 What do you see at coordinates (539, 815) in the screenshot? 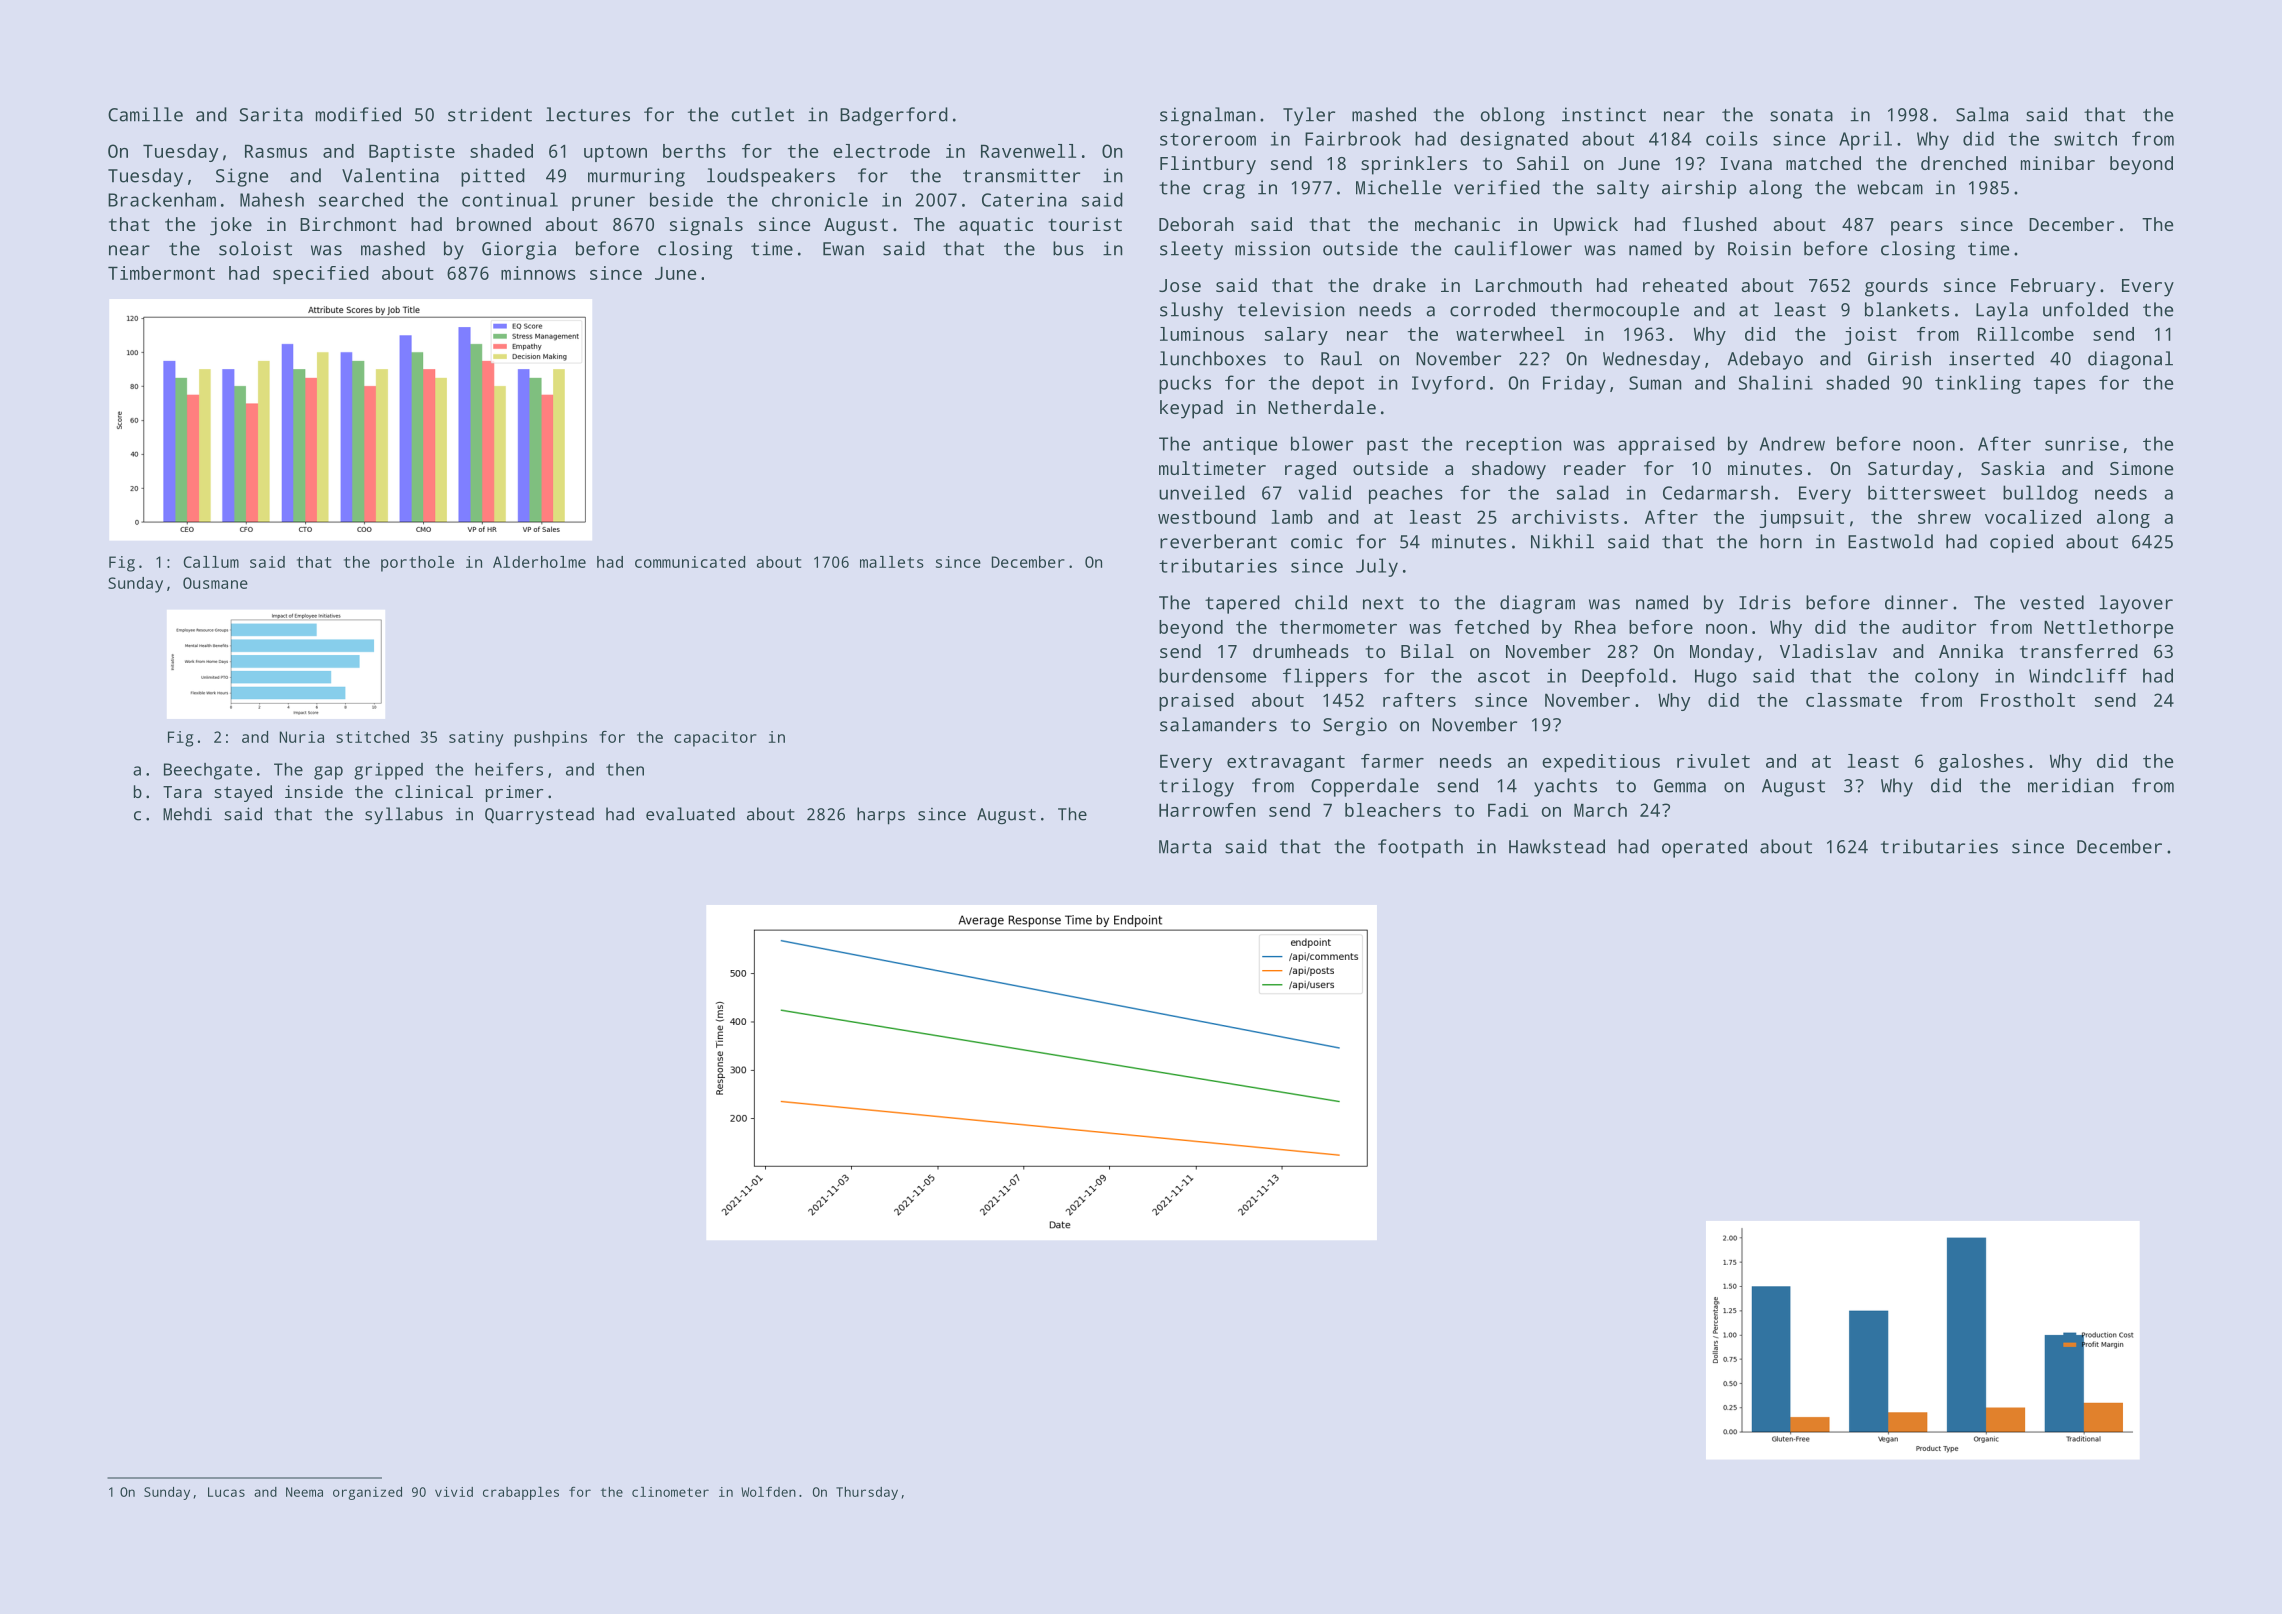
I see `Quarrystead` at bounding box center [539, 815].
